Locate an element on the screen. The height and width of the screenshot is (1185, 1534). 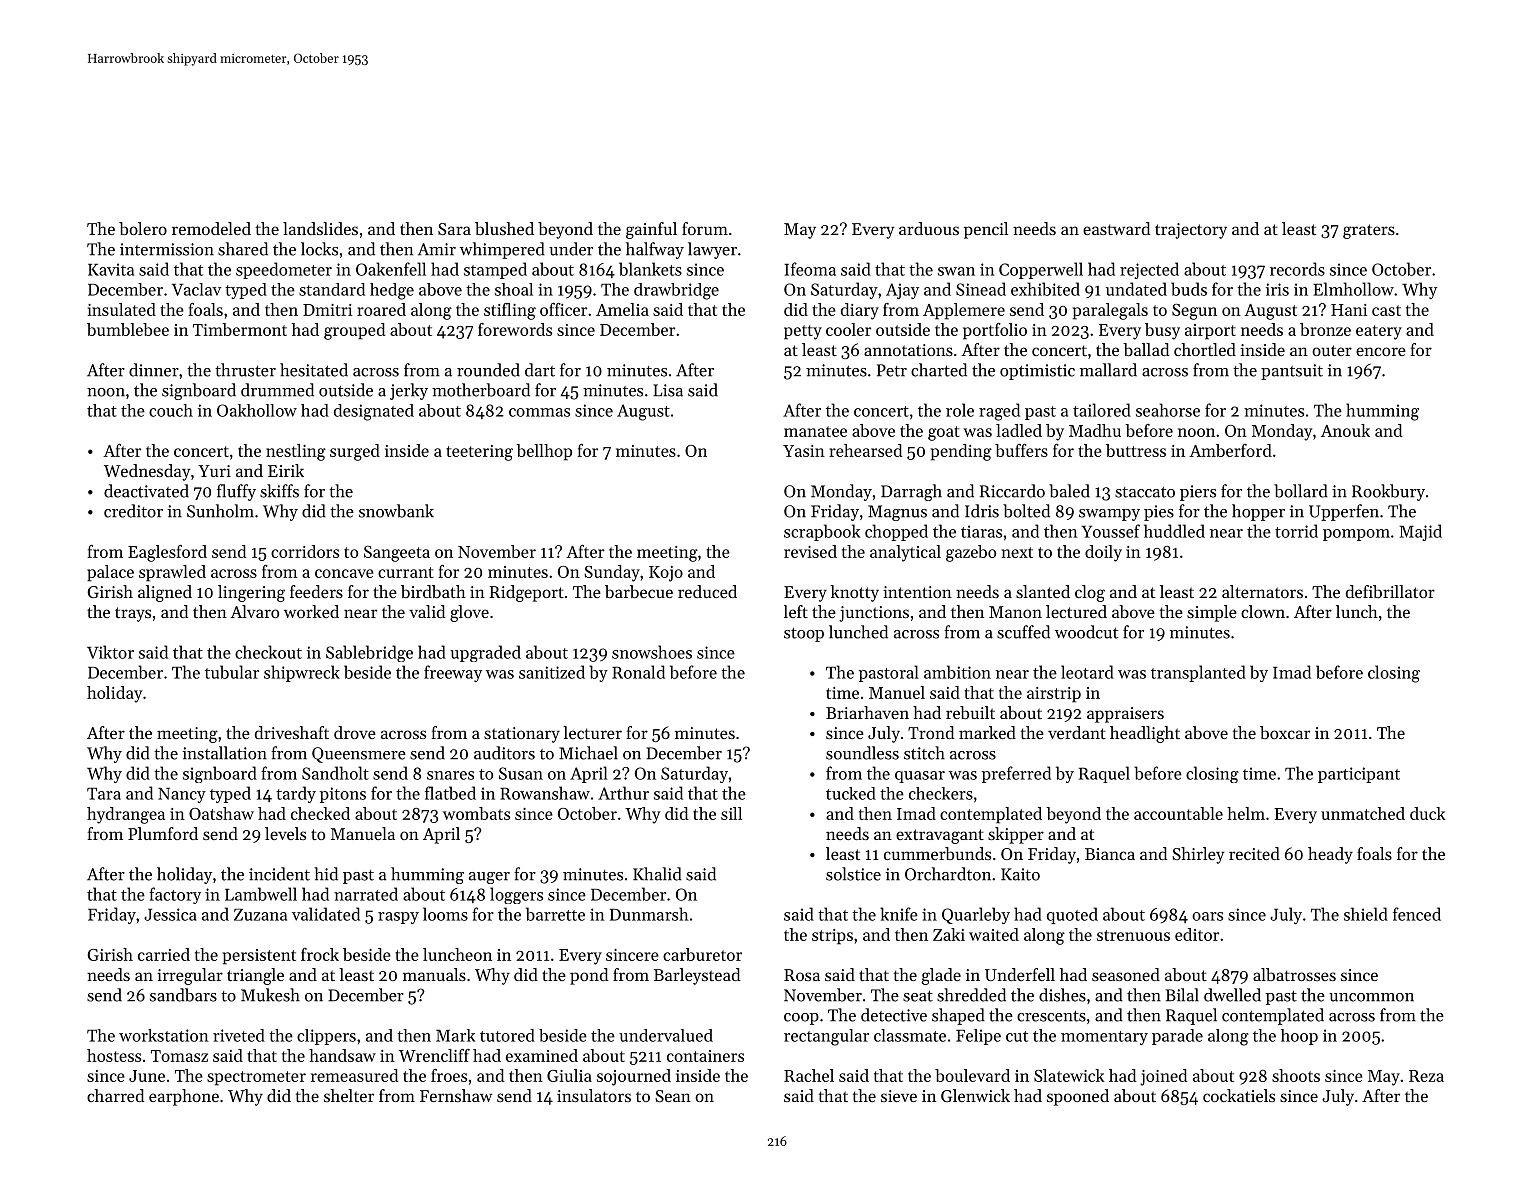
swan is located at coordinates (956, 271).
